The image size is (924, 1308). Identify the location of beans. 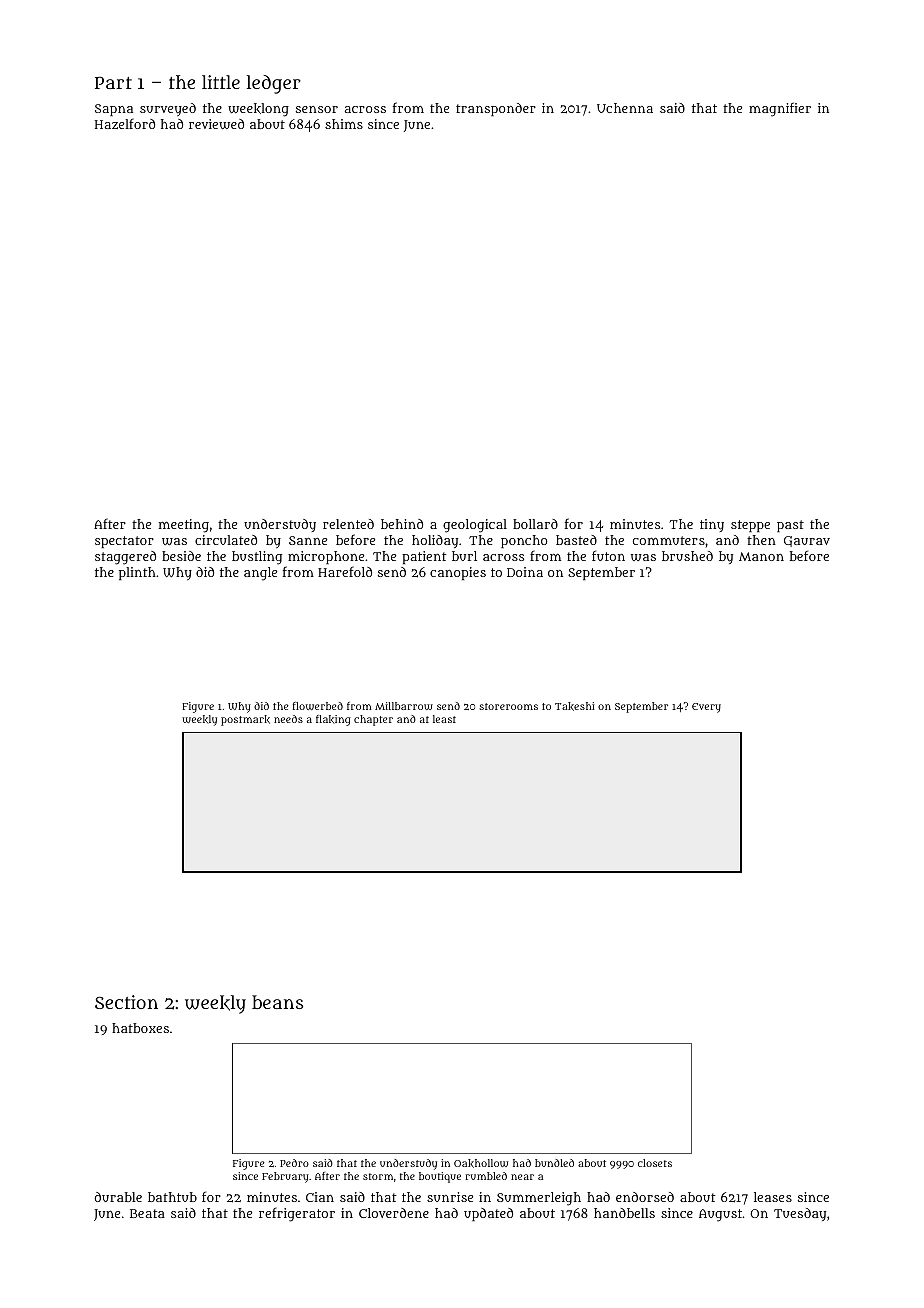
(277, 1002).
